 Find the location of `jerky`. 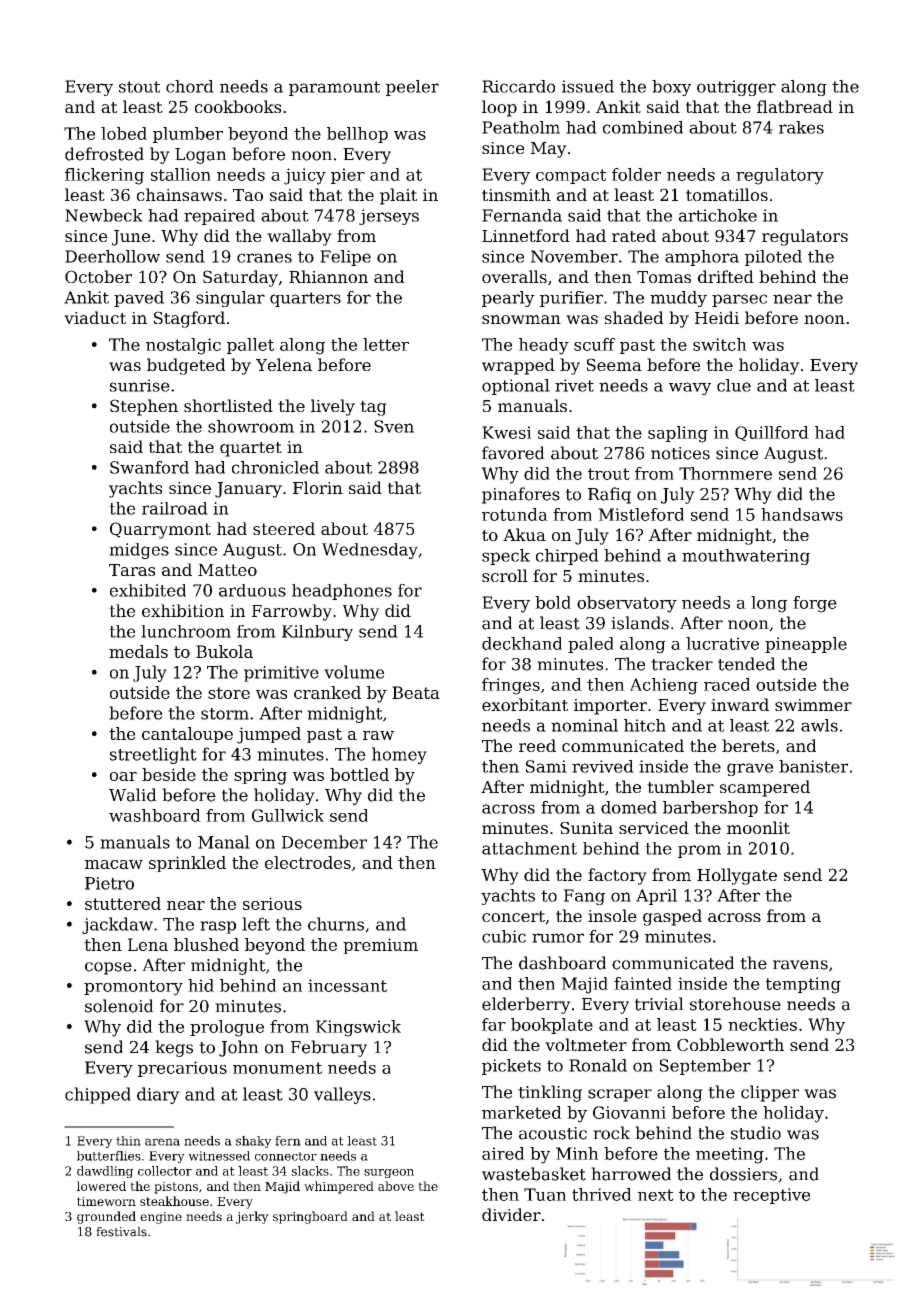

jerky is located at coordinates (252, 1217).
